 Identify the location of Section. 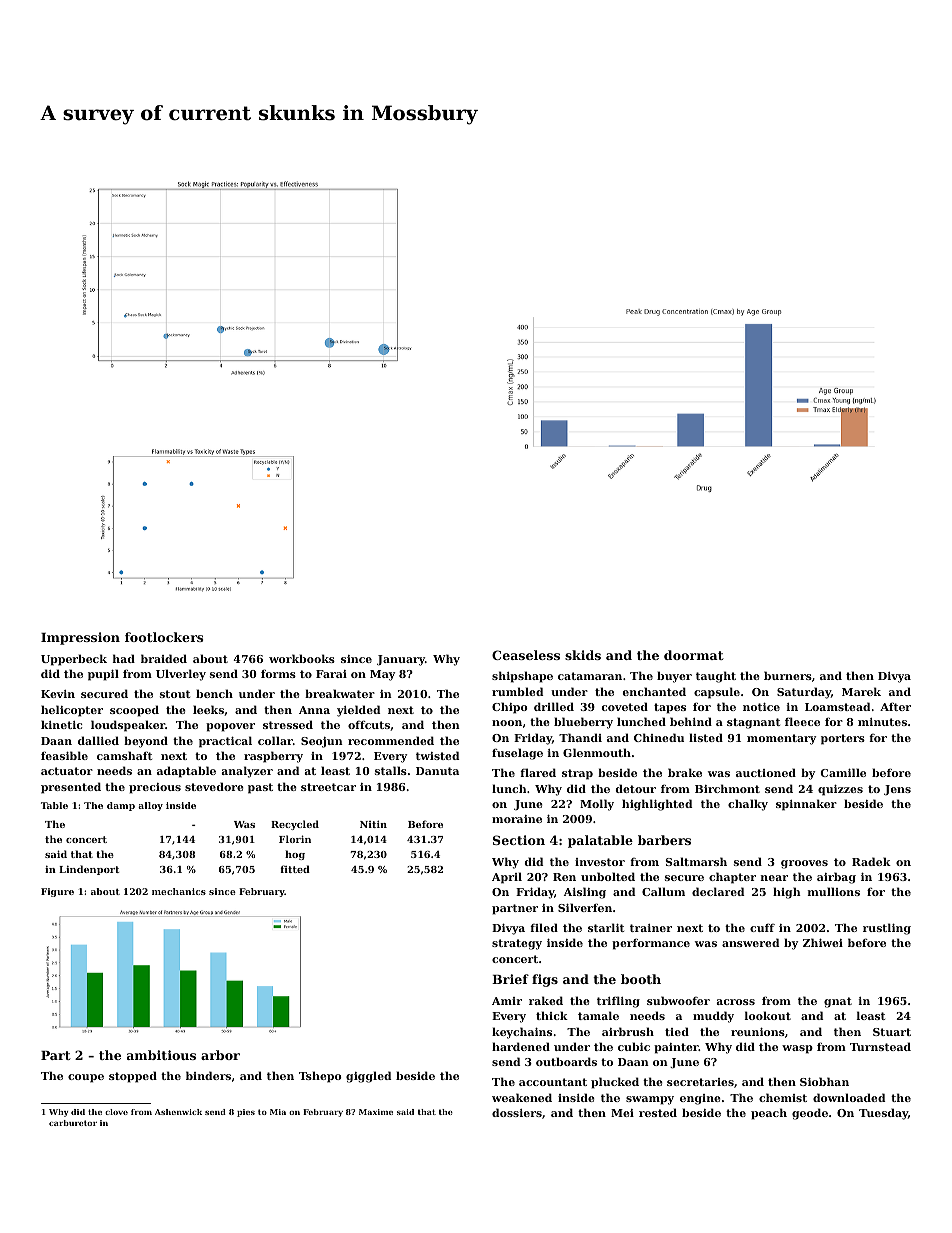
(519, 840).
